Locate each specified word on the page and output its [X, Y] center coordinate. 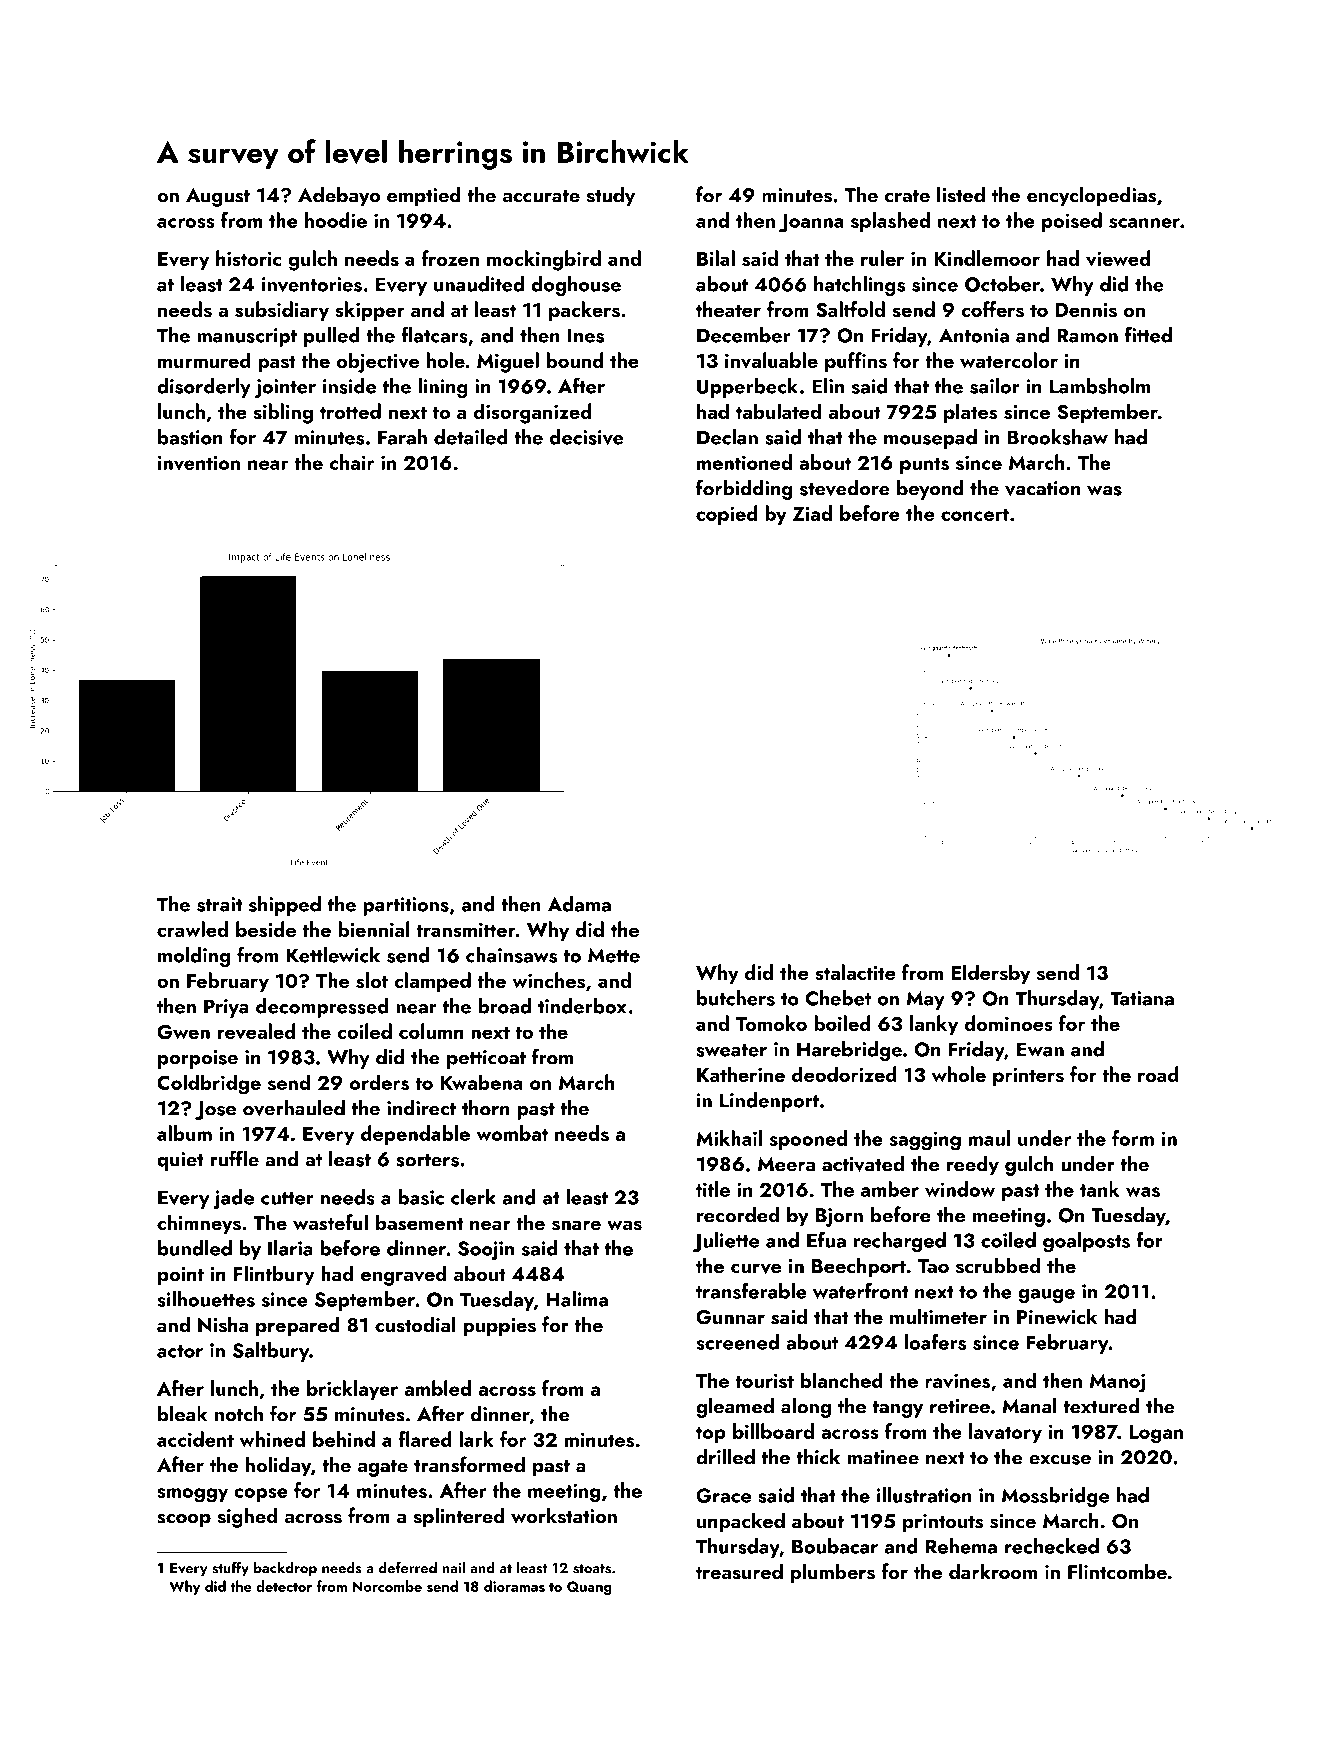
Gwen [183, 1032]
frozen [450, 258]
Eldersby [990, 974]
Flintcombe [1117, 1571]
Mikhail [729, 1138]
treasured [739, 1571]
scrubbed [998, 1265]
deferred [408, 1567]
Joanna [811, 223]
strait [219, 904]
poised [1072, 222]
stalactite [855, 972]
